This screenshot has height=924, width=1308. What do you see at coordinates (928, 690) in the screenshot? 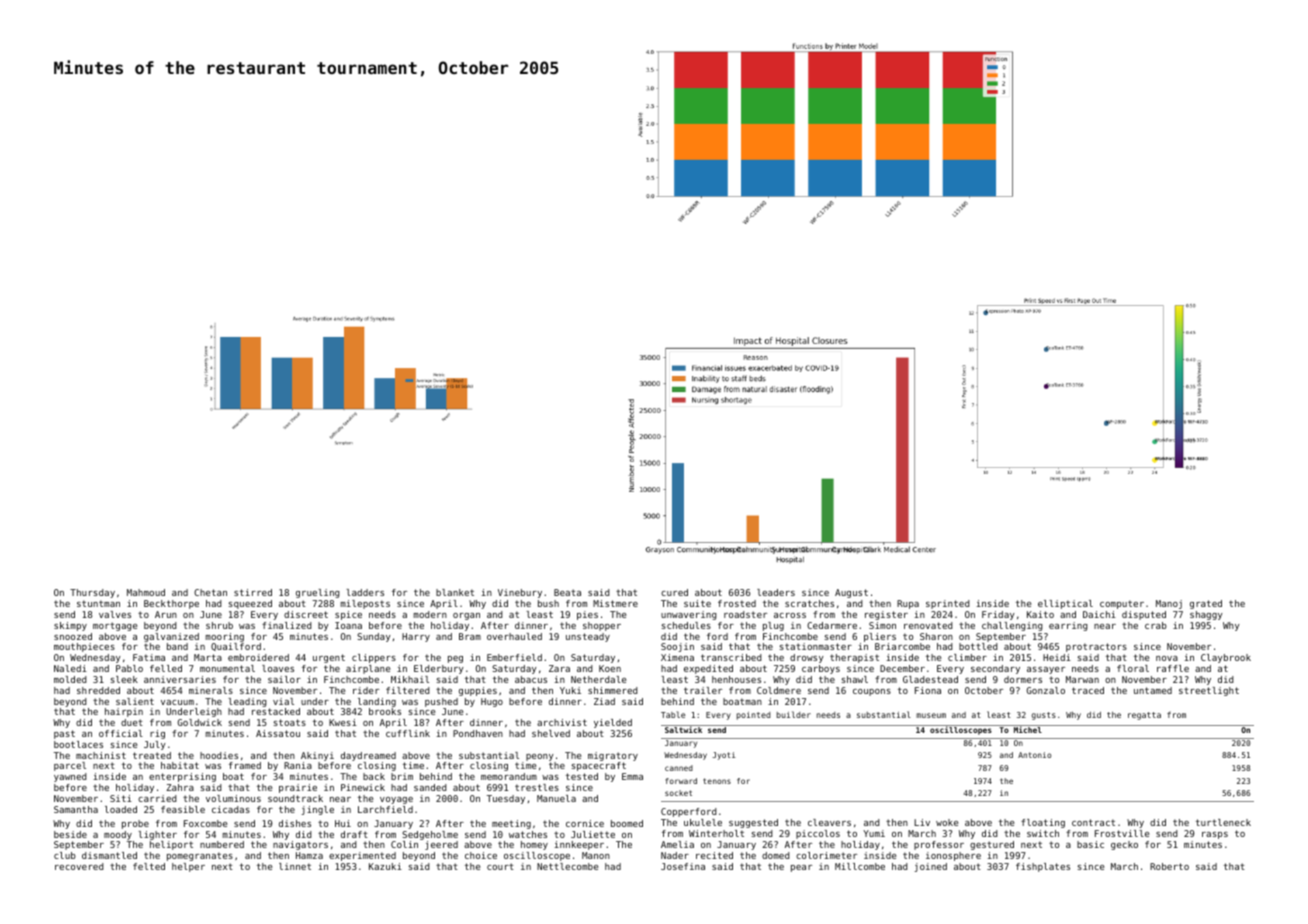
I see `Fiona` at bounding box center [928, 690].
